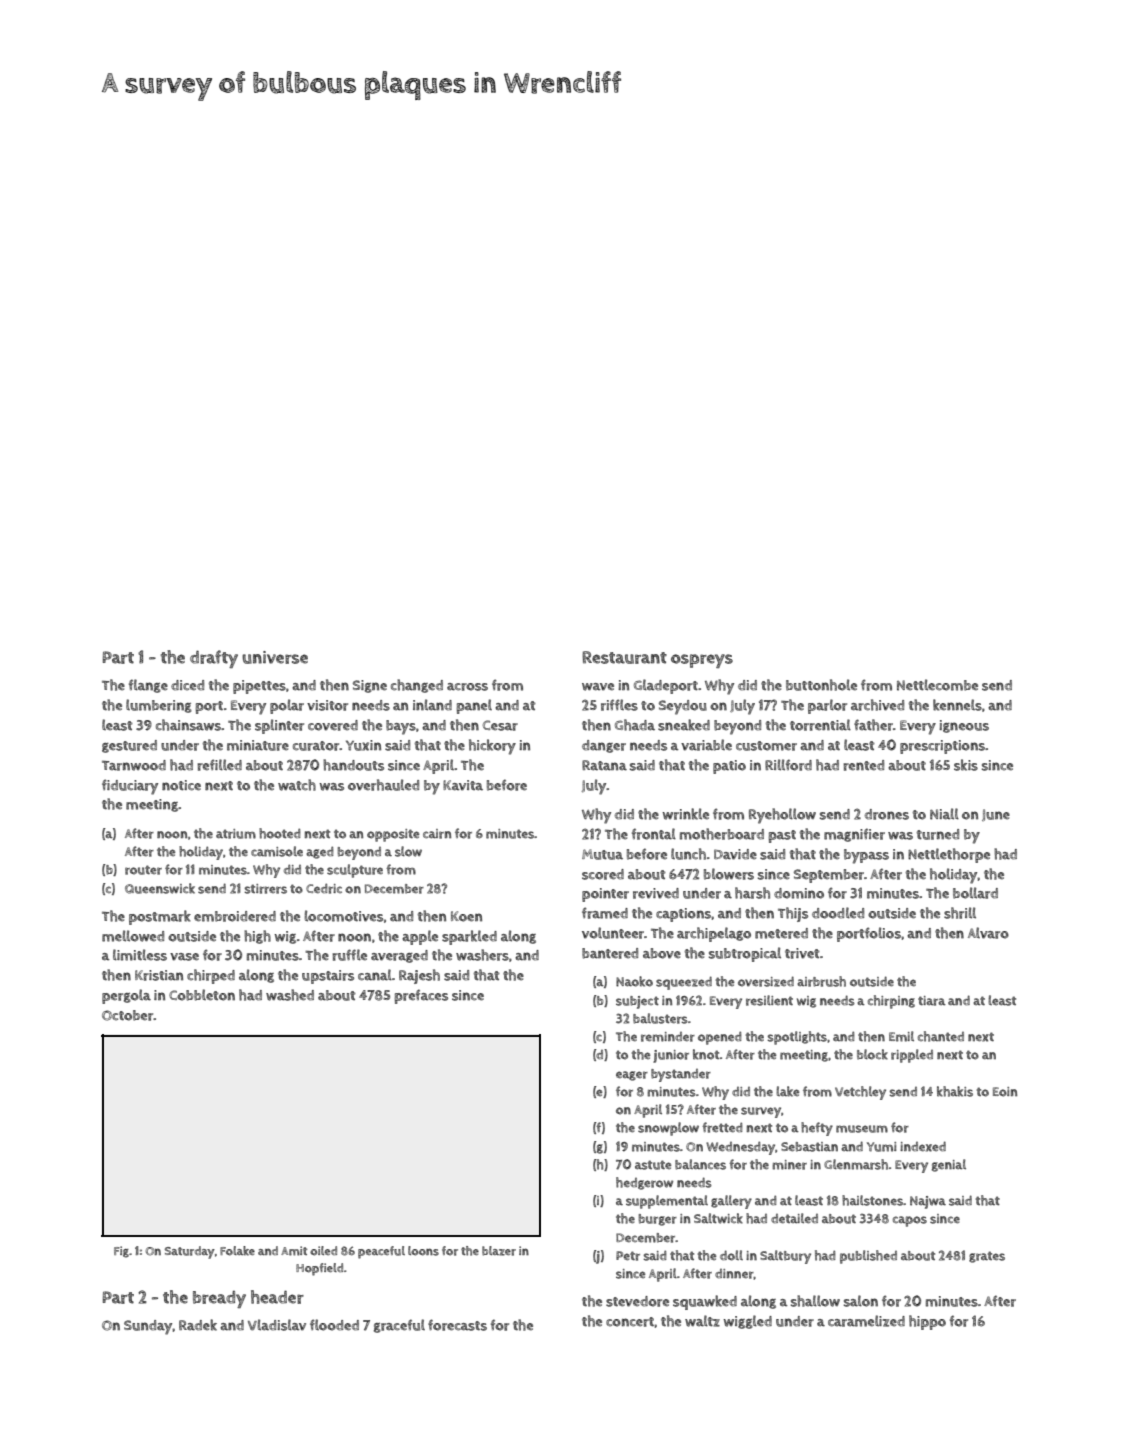  What do you see at coordinates (457, 1325) in the image?
I see `forecasts` at bounding box center [457, 1325].
